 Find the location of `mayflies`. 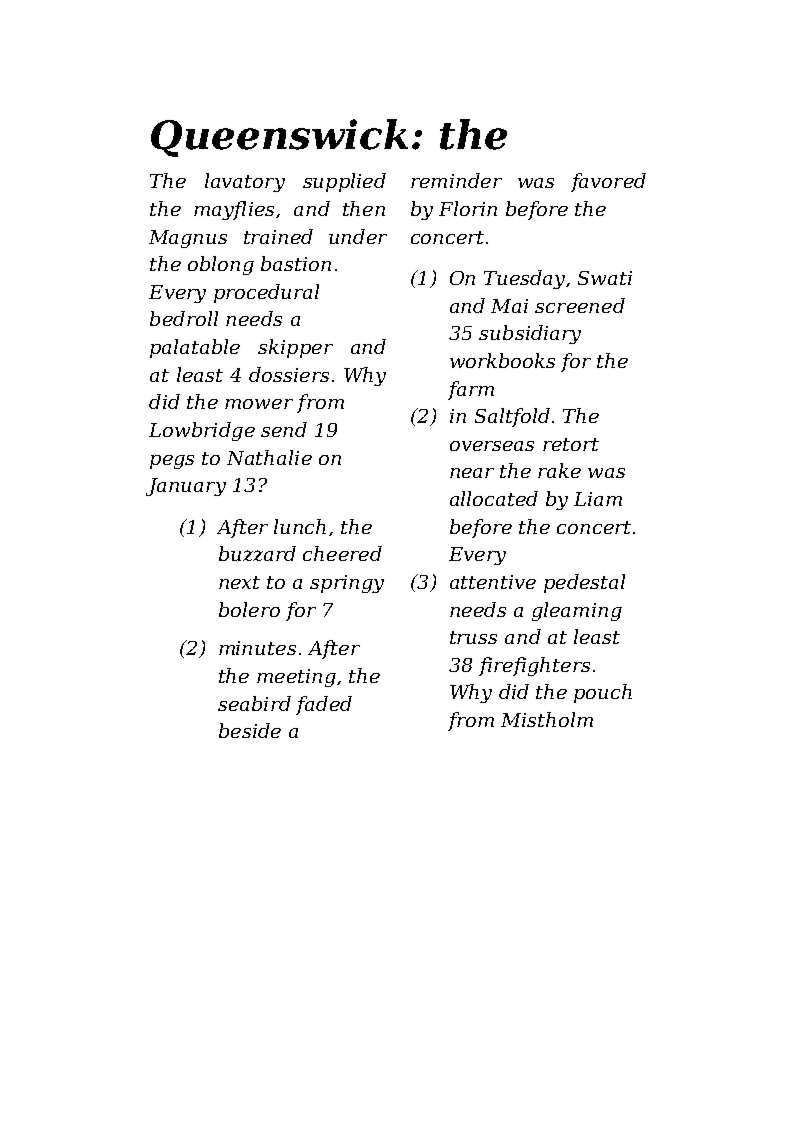

mayflies is located at coordinates (234, 210).
